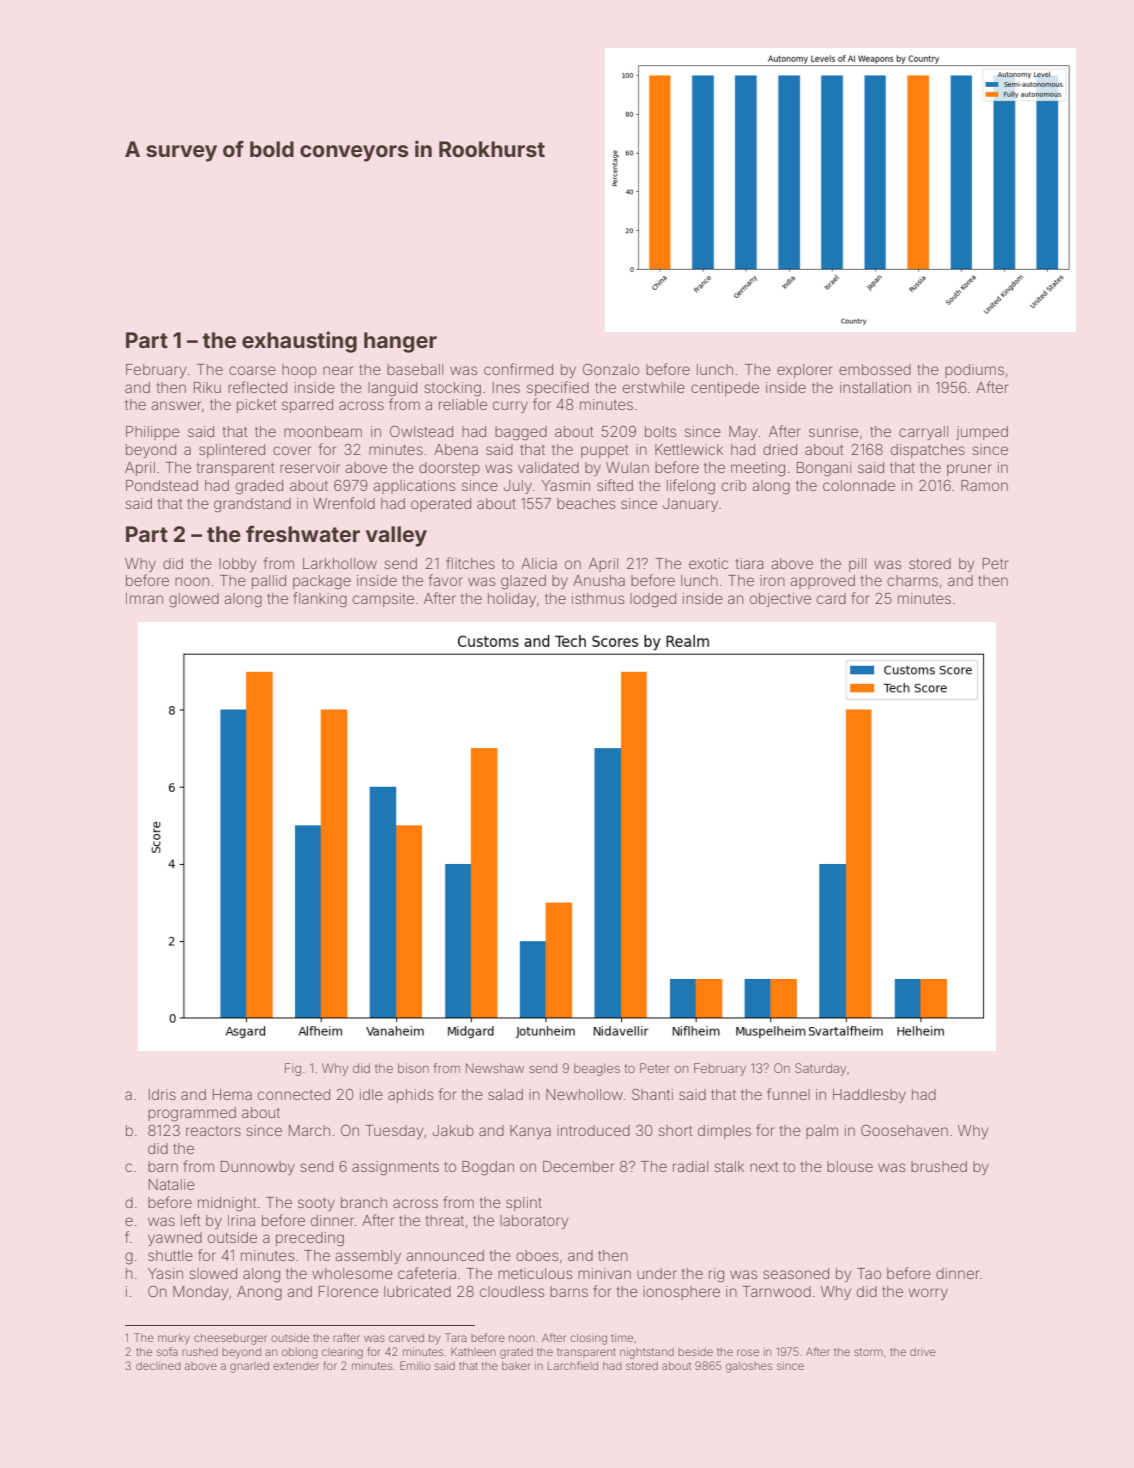  Describe the element at coordinates (597, 1070) in the screenshot. I see `beagles` at that location.
